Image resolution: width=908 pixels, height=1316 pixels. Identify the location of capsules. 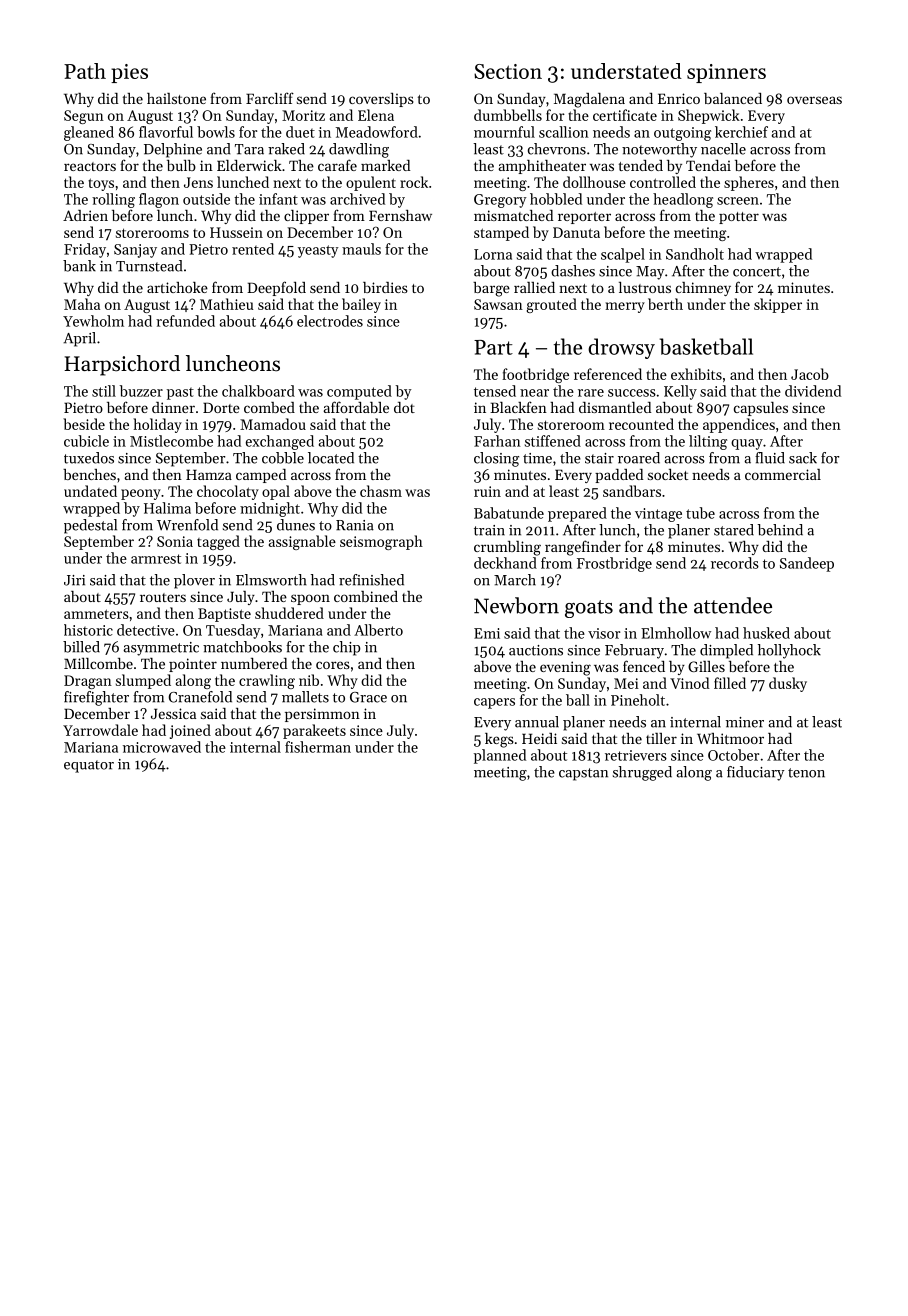
(761, 409).
